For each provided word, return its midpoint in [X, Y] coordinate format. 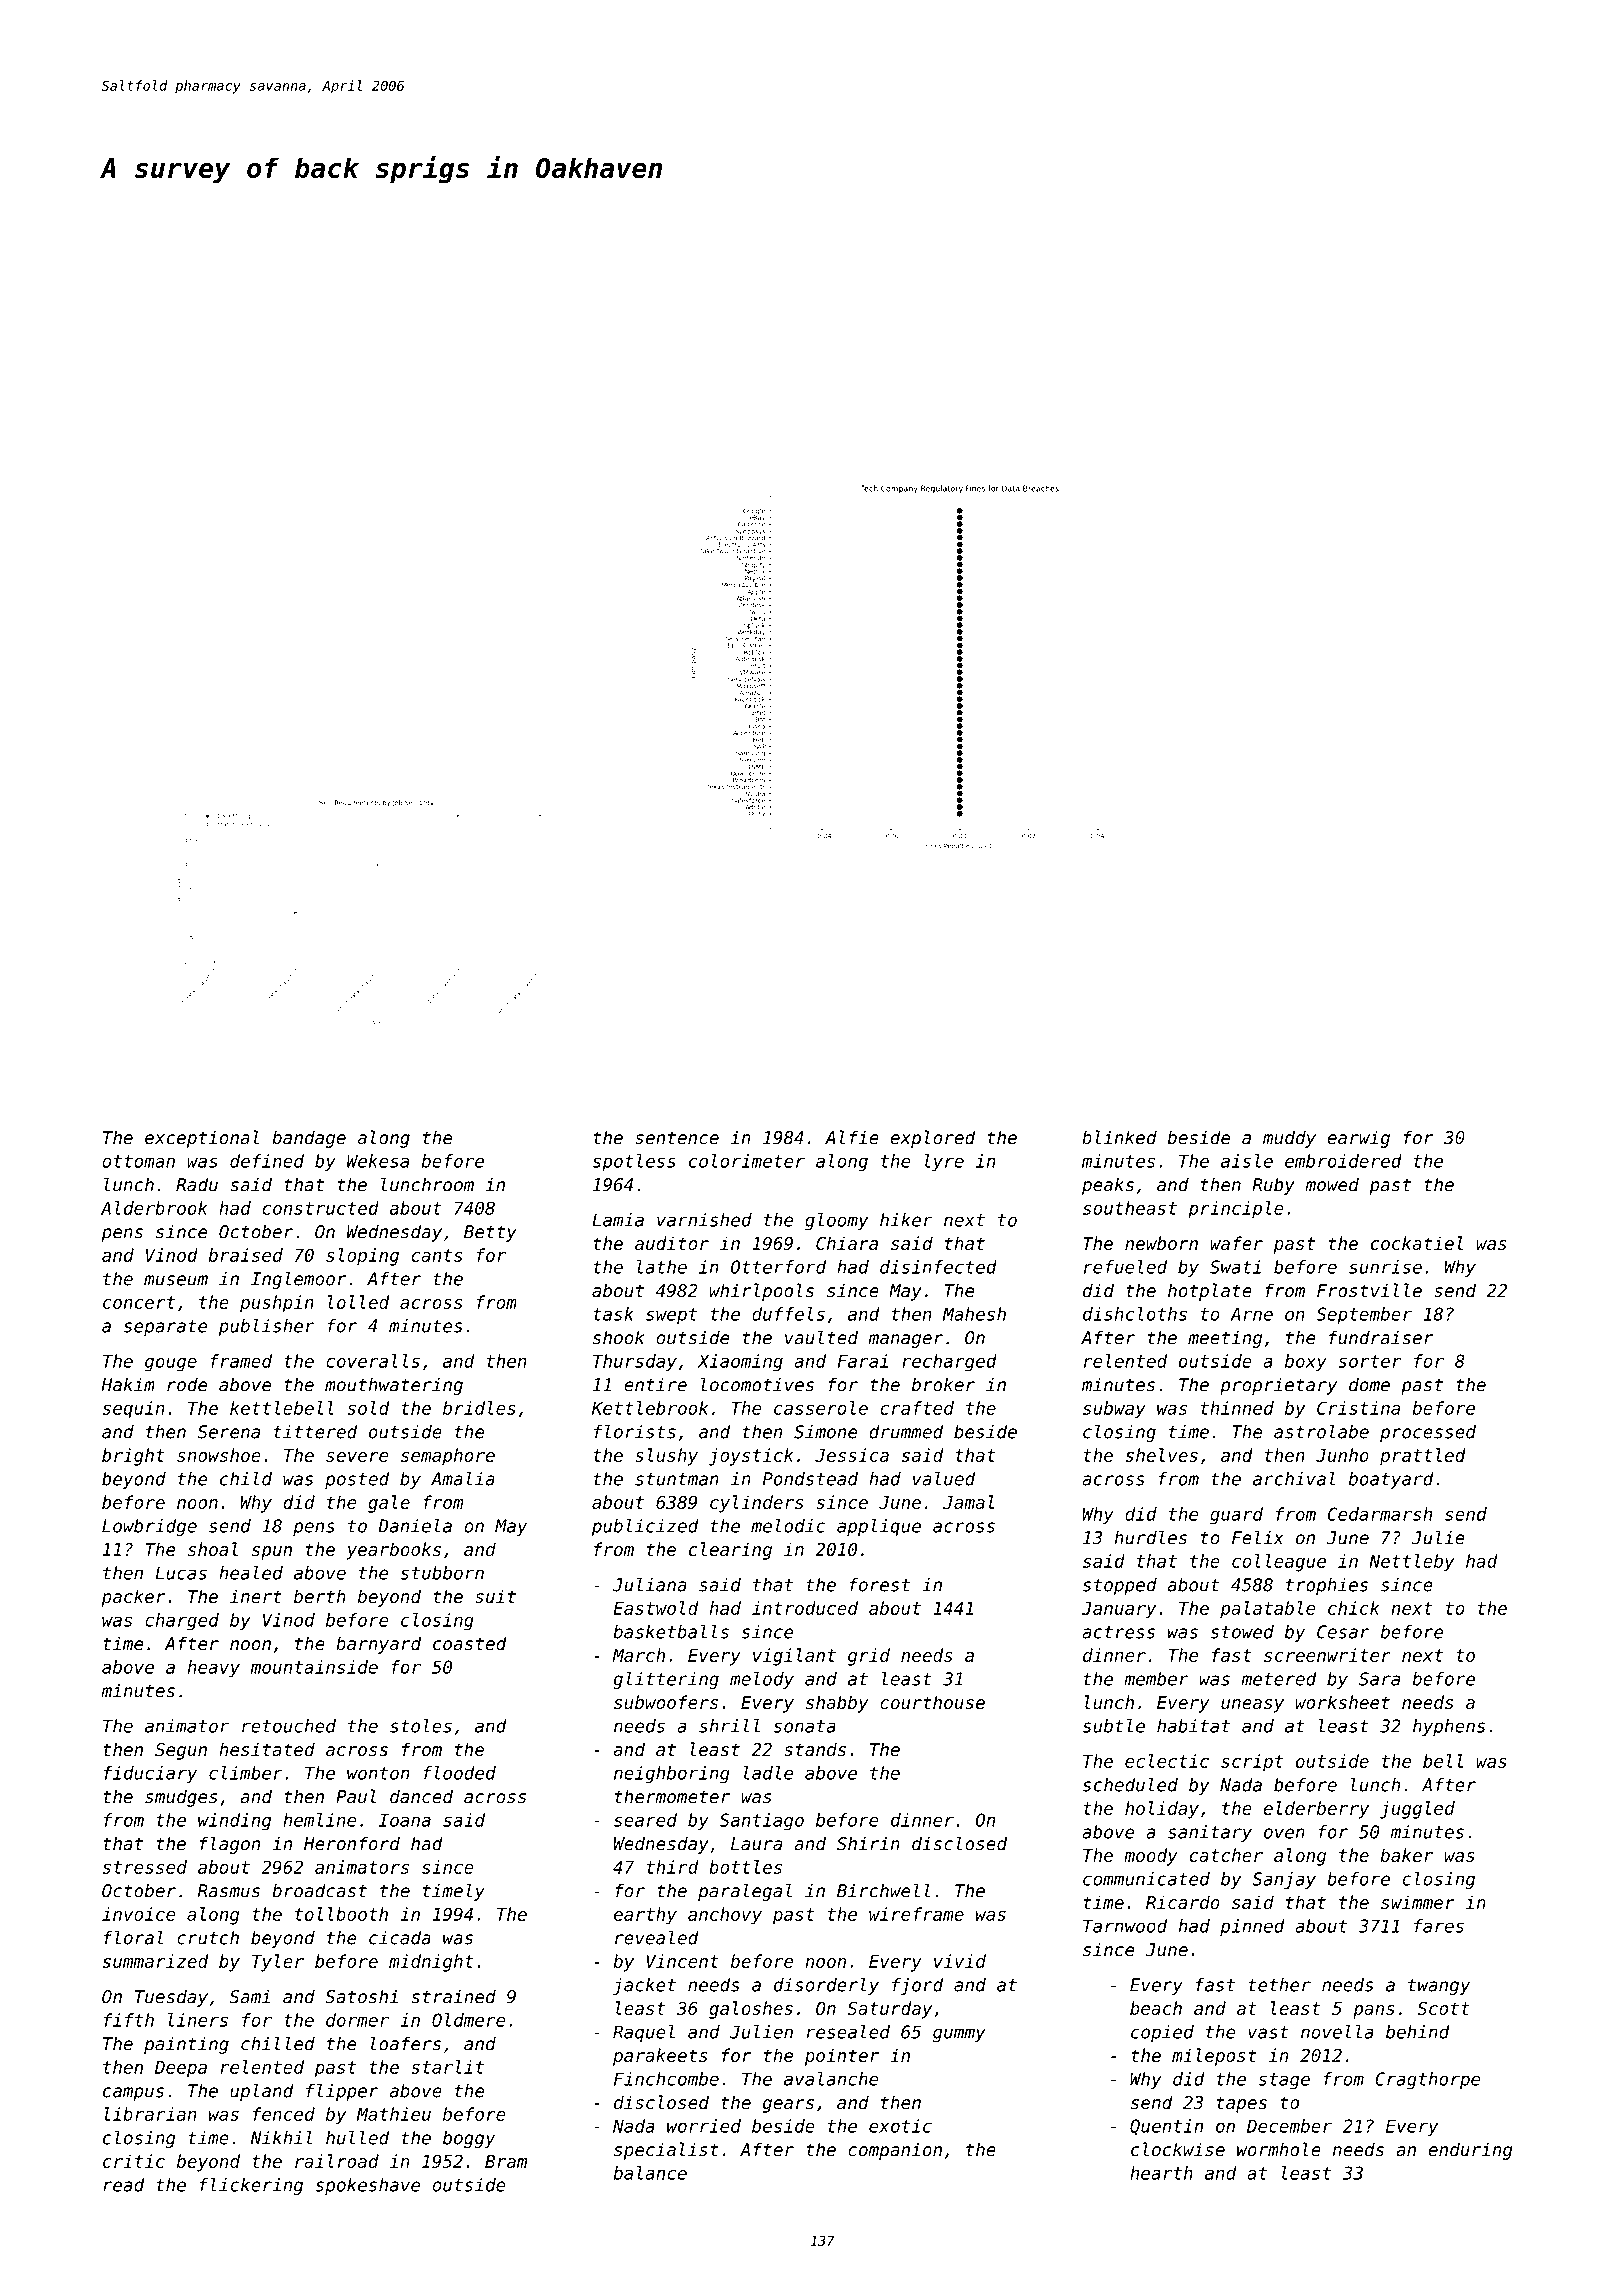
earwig [1358, 1139]
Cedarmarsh [1380, 1514]
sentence [677, 1138]
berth [320, 1596]
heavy [213, 1669]
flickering [251, 2186]
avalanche [831, 2079]
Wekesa [378, 1161]
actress [1118, 1632]
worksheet [1343, 1702]
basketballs [671, 1631]
